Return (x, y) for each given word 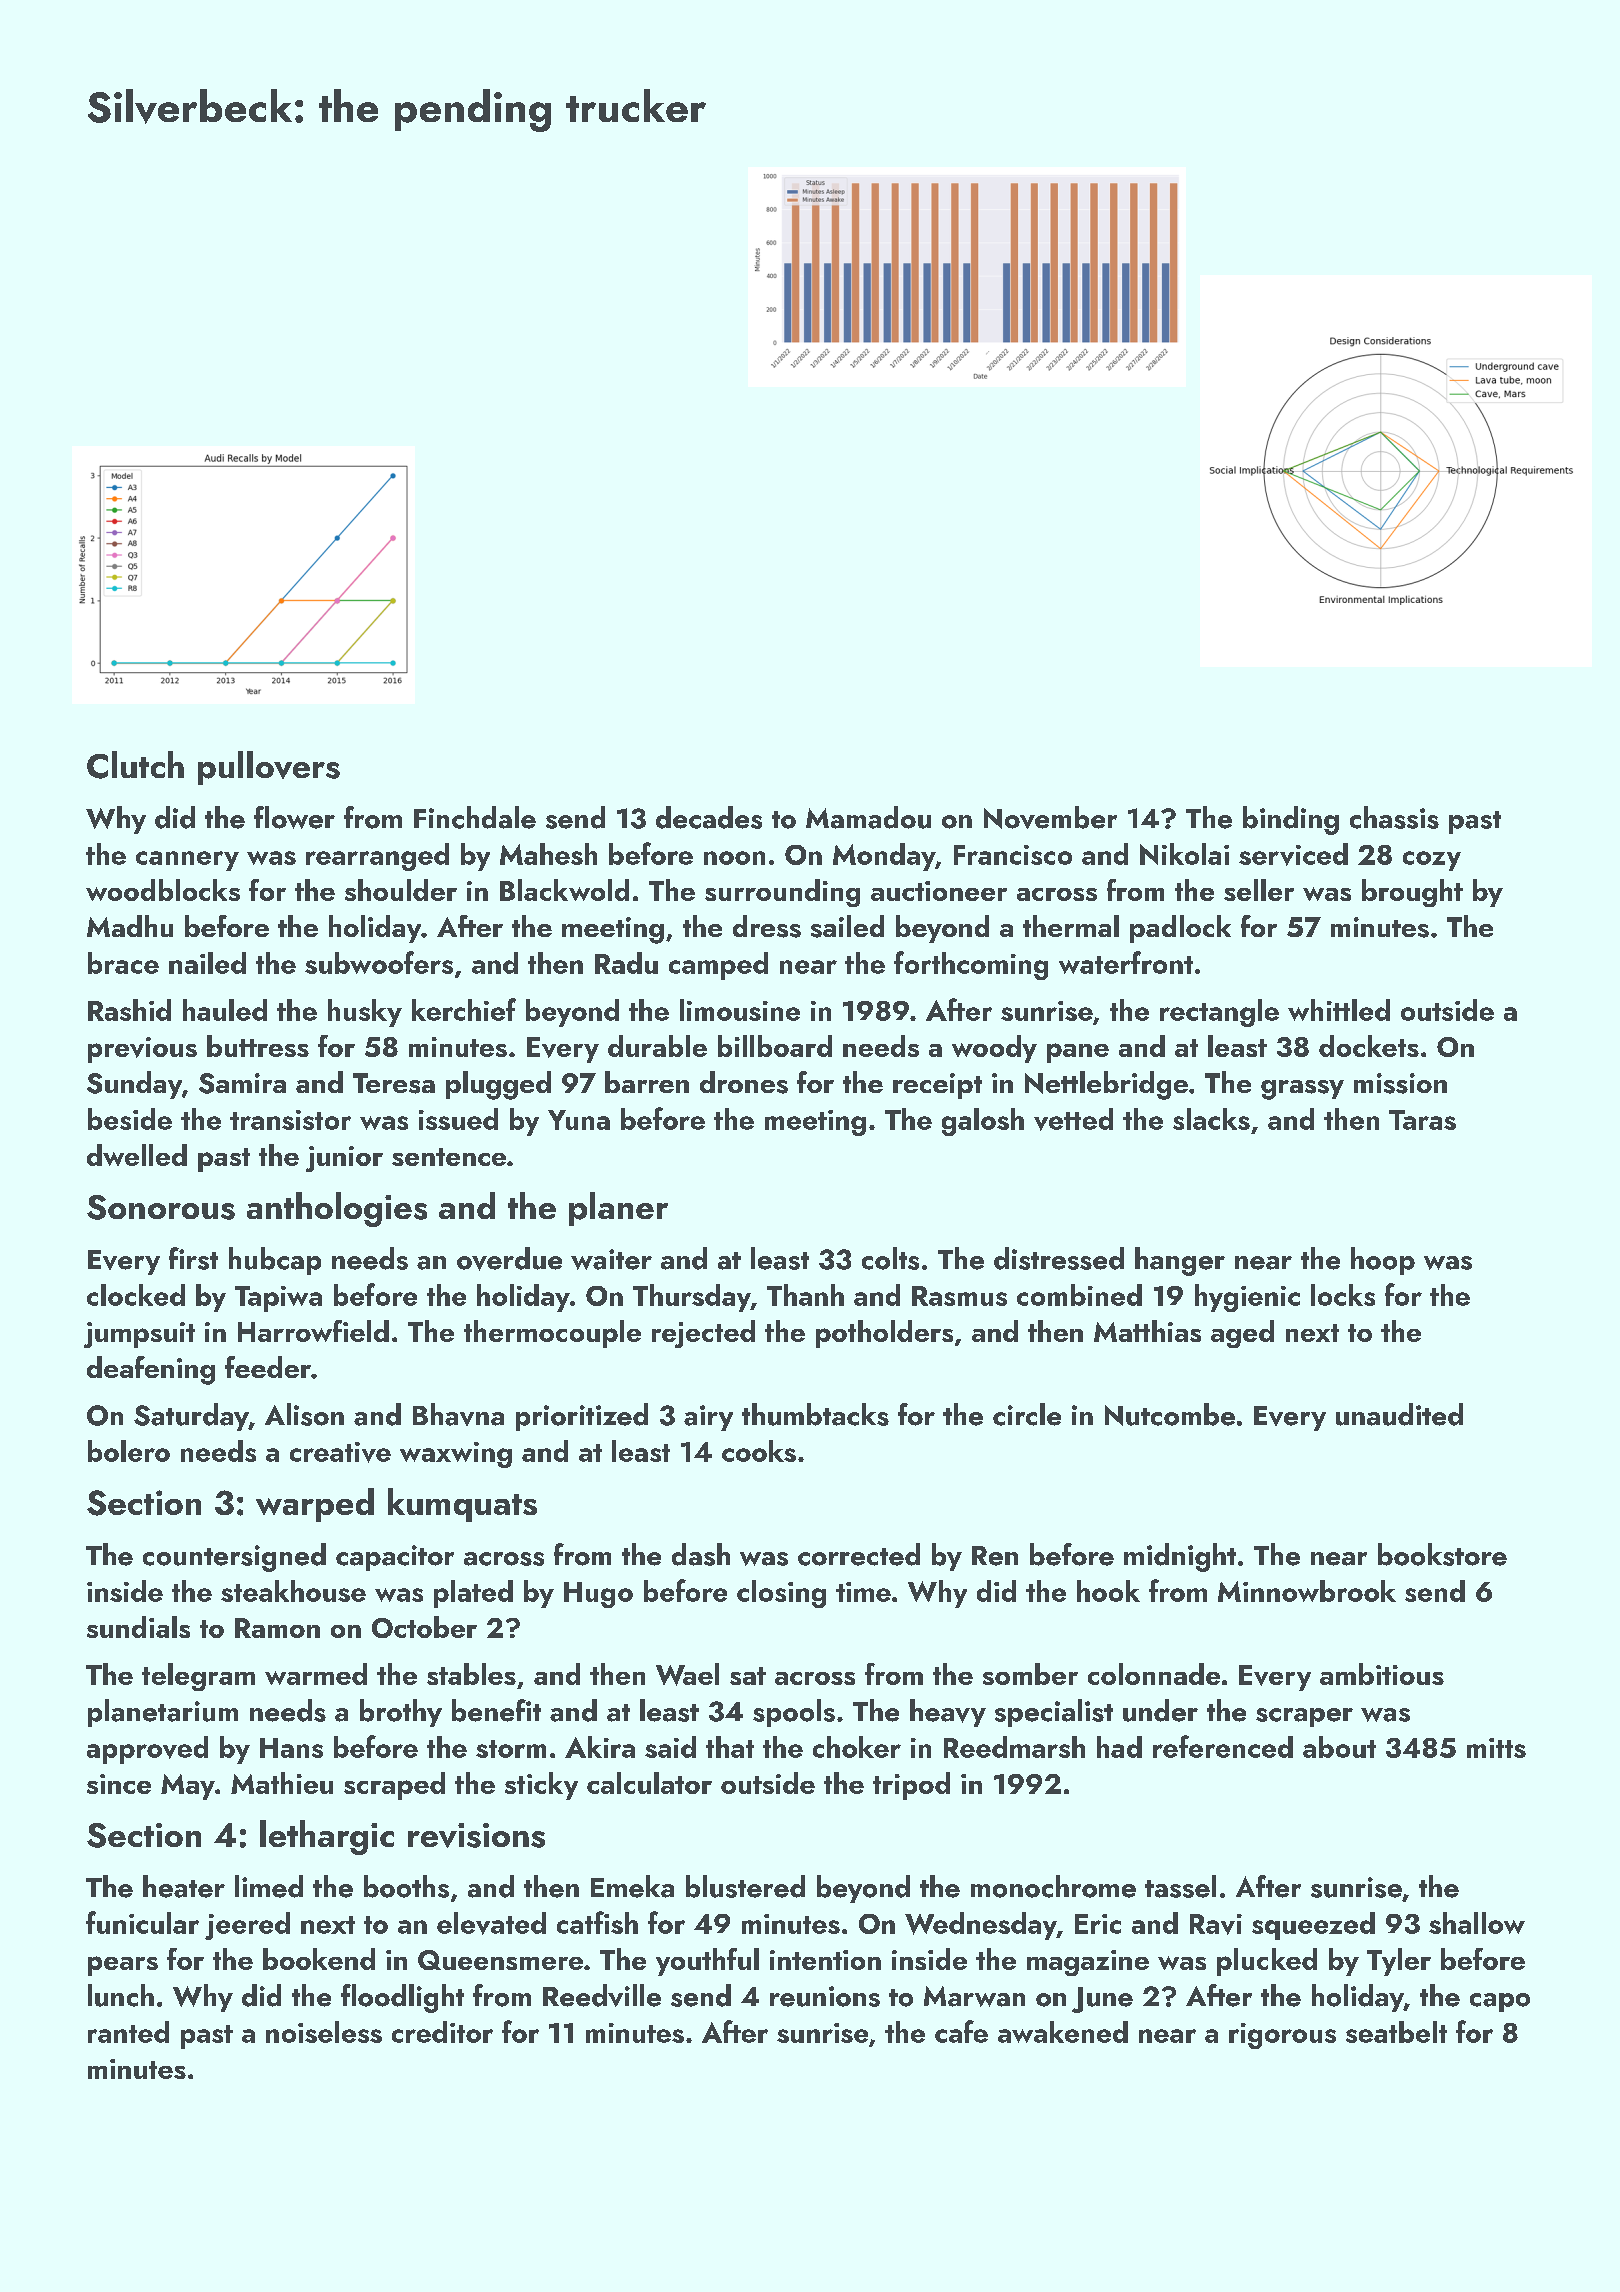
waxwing (456, 1455)
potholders (884, 1334)
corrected (859, 1554)
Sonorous (161, 1207)
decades (709, 817)
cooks (759, 1451)
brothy (401, 1713)
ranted (128, 2032)
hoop (1383, 1261)
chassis (1394, 817)
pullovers (269, 768)
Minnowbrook (1307, 1591)
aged (1242, 1334)
